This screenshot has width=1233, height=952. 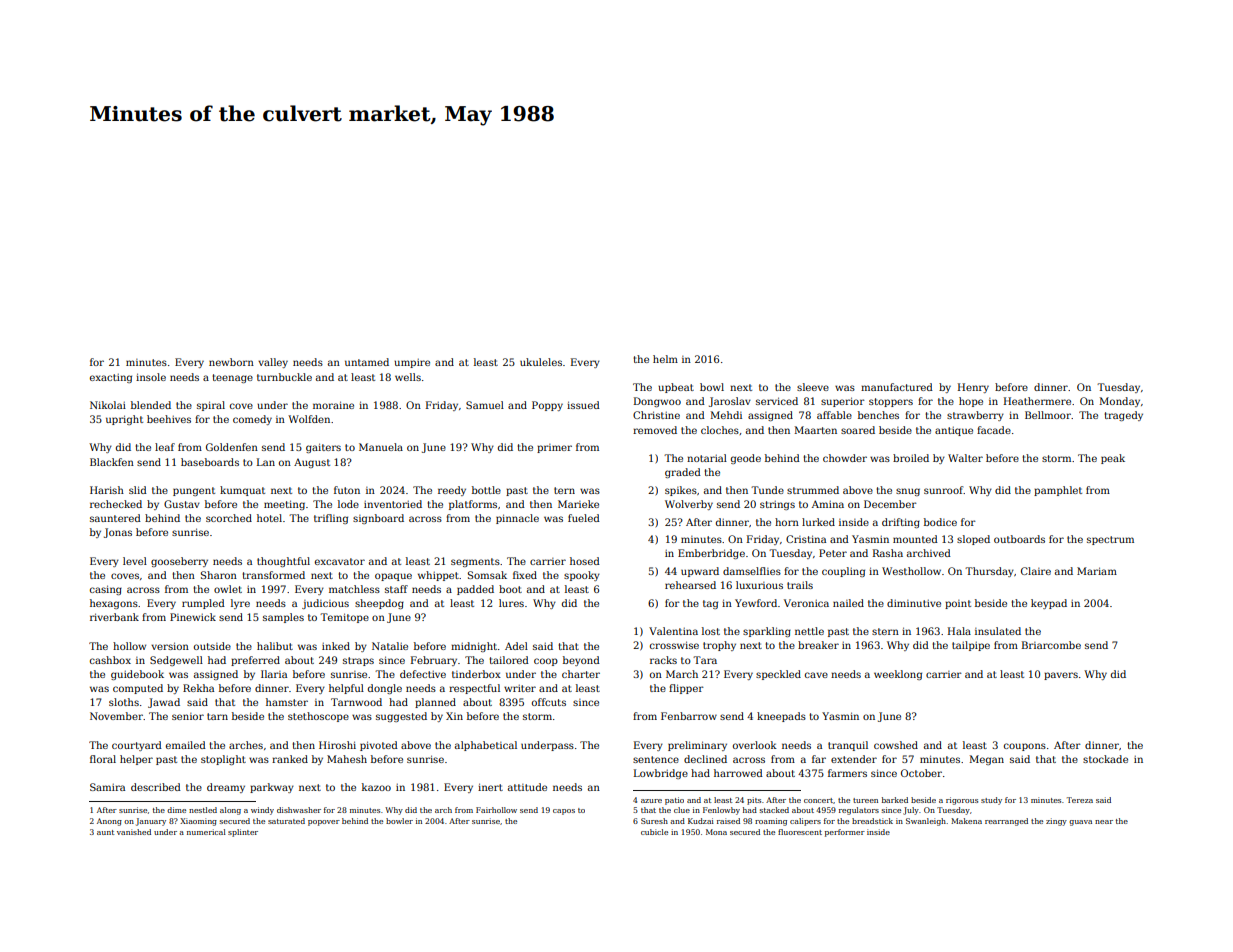 What do you see at coordinates (229, 518) in the screenshot?
I see `scorched` at bounding box center [229, 518].
